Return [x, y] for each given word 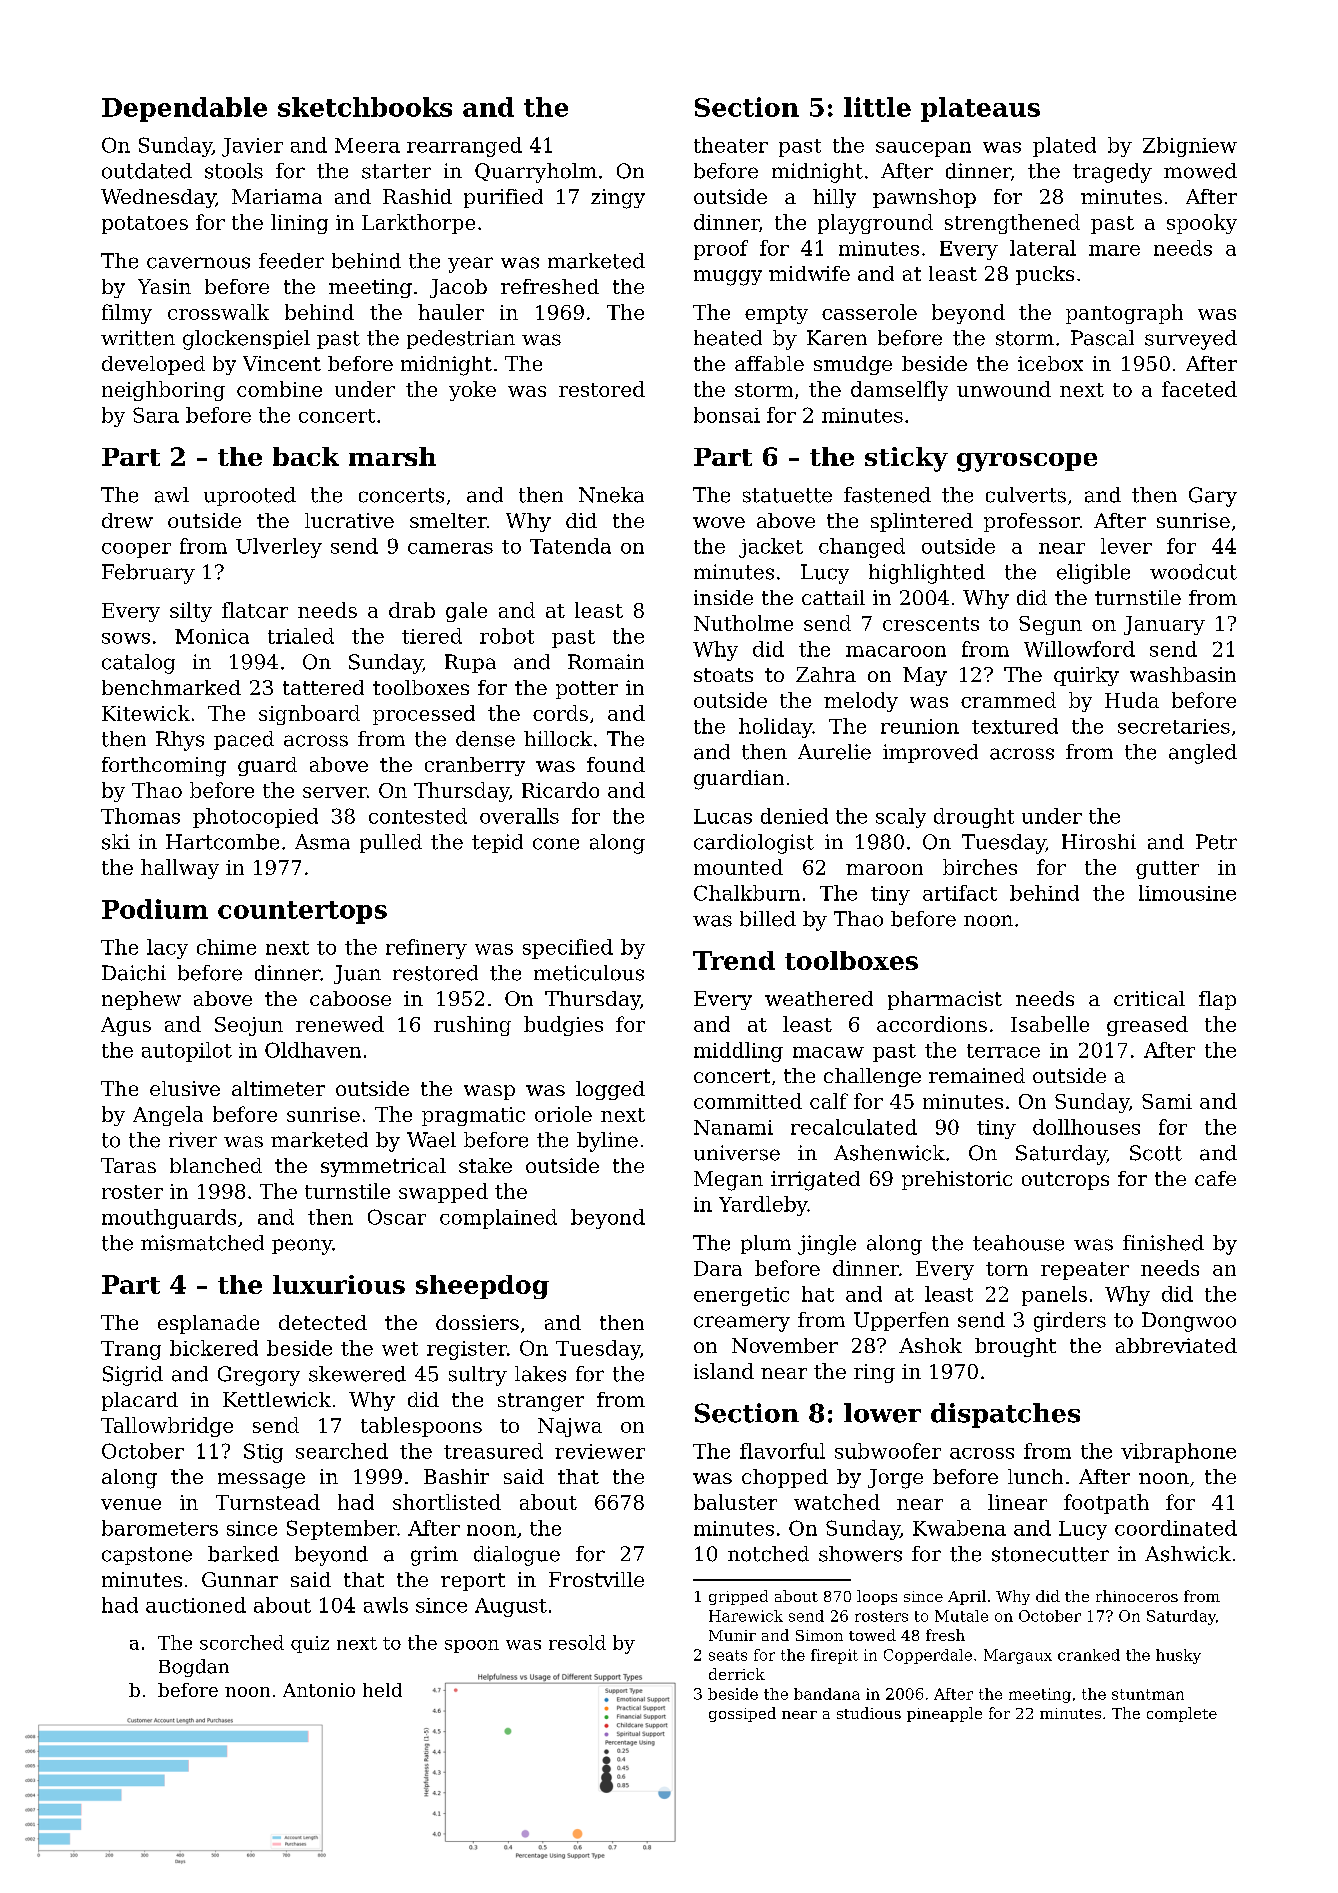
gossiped [742, 1714]
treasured [493, 1451]
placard [140, 1401]
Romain [606, 662]
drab [412, 610]
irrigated [815, 1181]
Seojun [249, 1026]
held [382, 1690]
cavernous [198, 263]
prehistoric [957, 1180]
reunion [920, 726]
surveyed [1191, 340]
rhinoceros [1137, 1596]
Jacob [458, 288]
